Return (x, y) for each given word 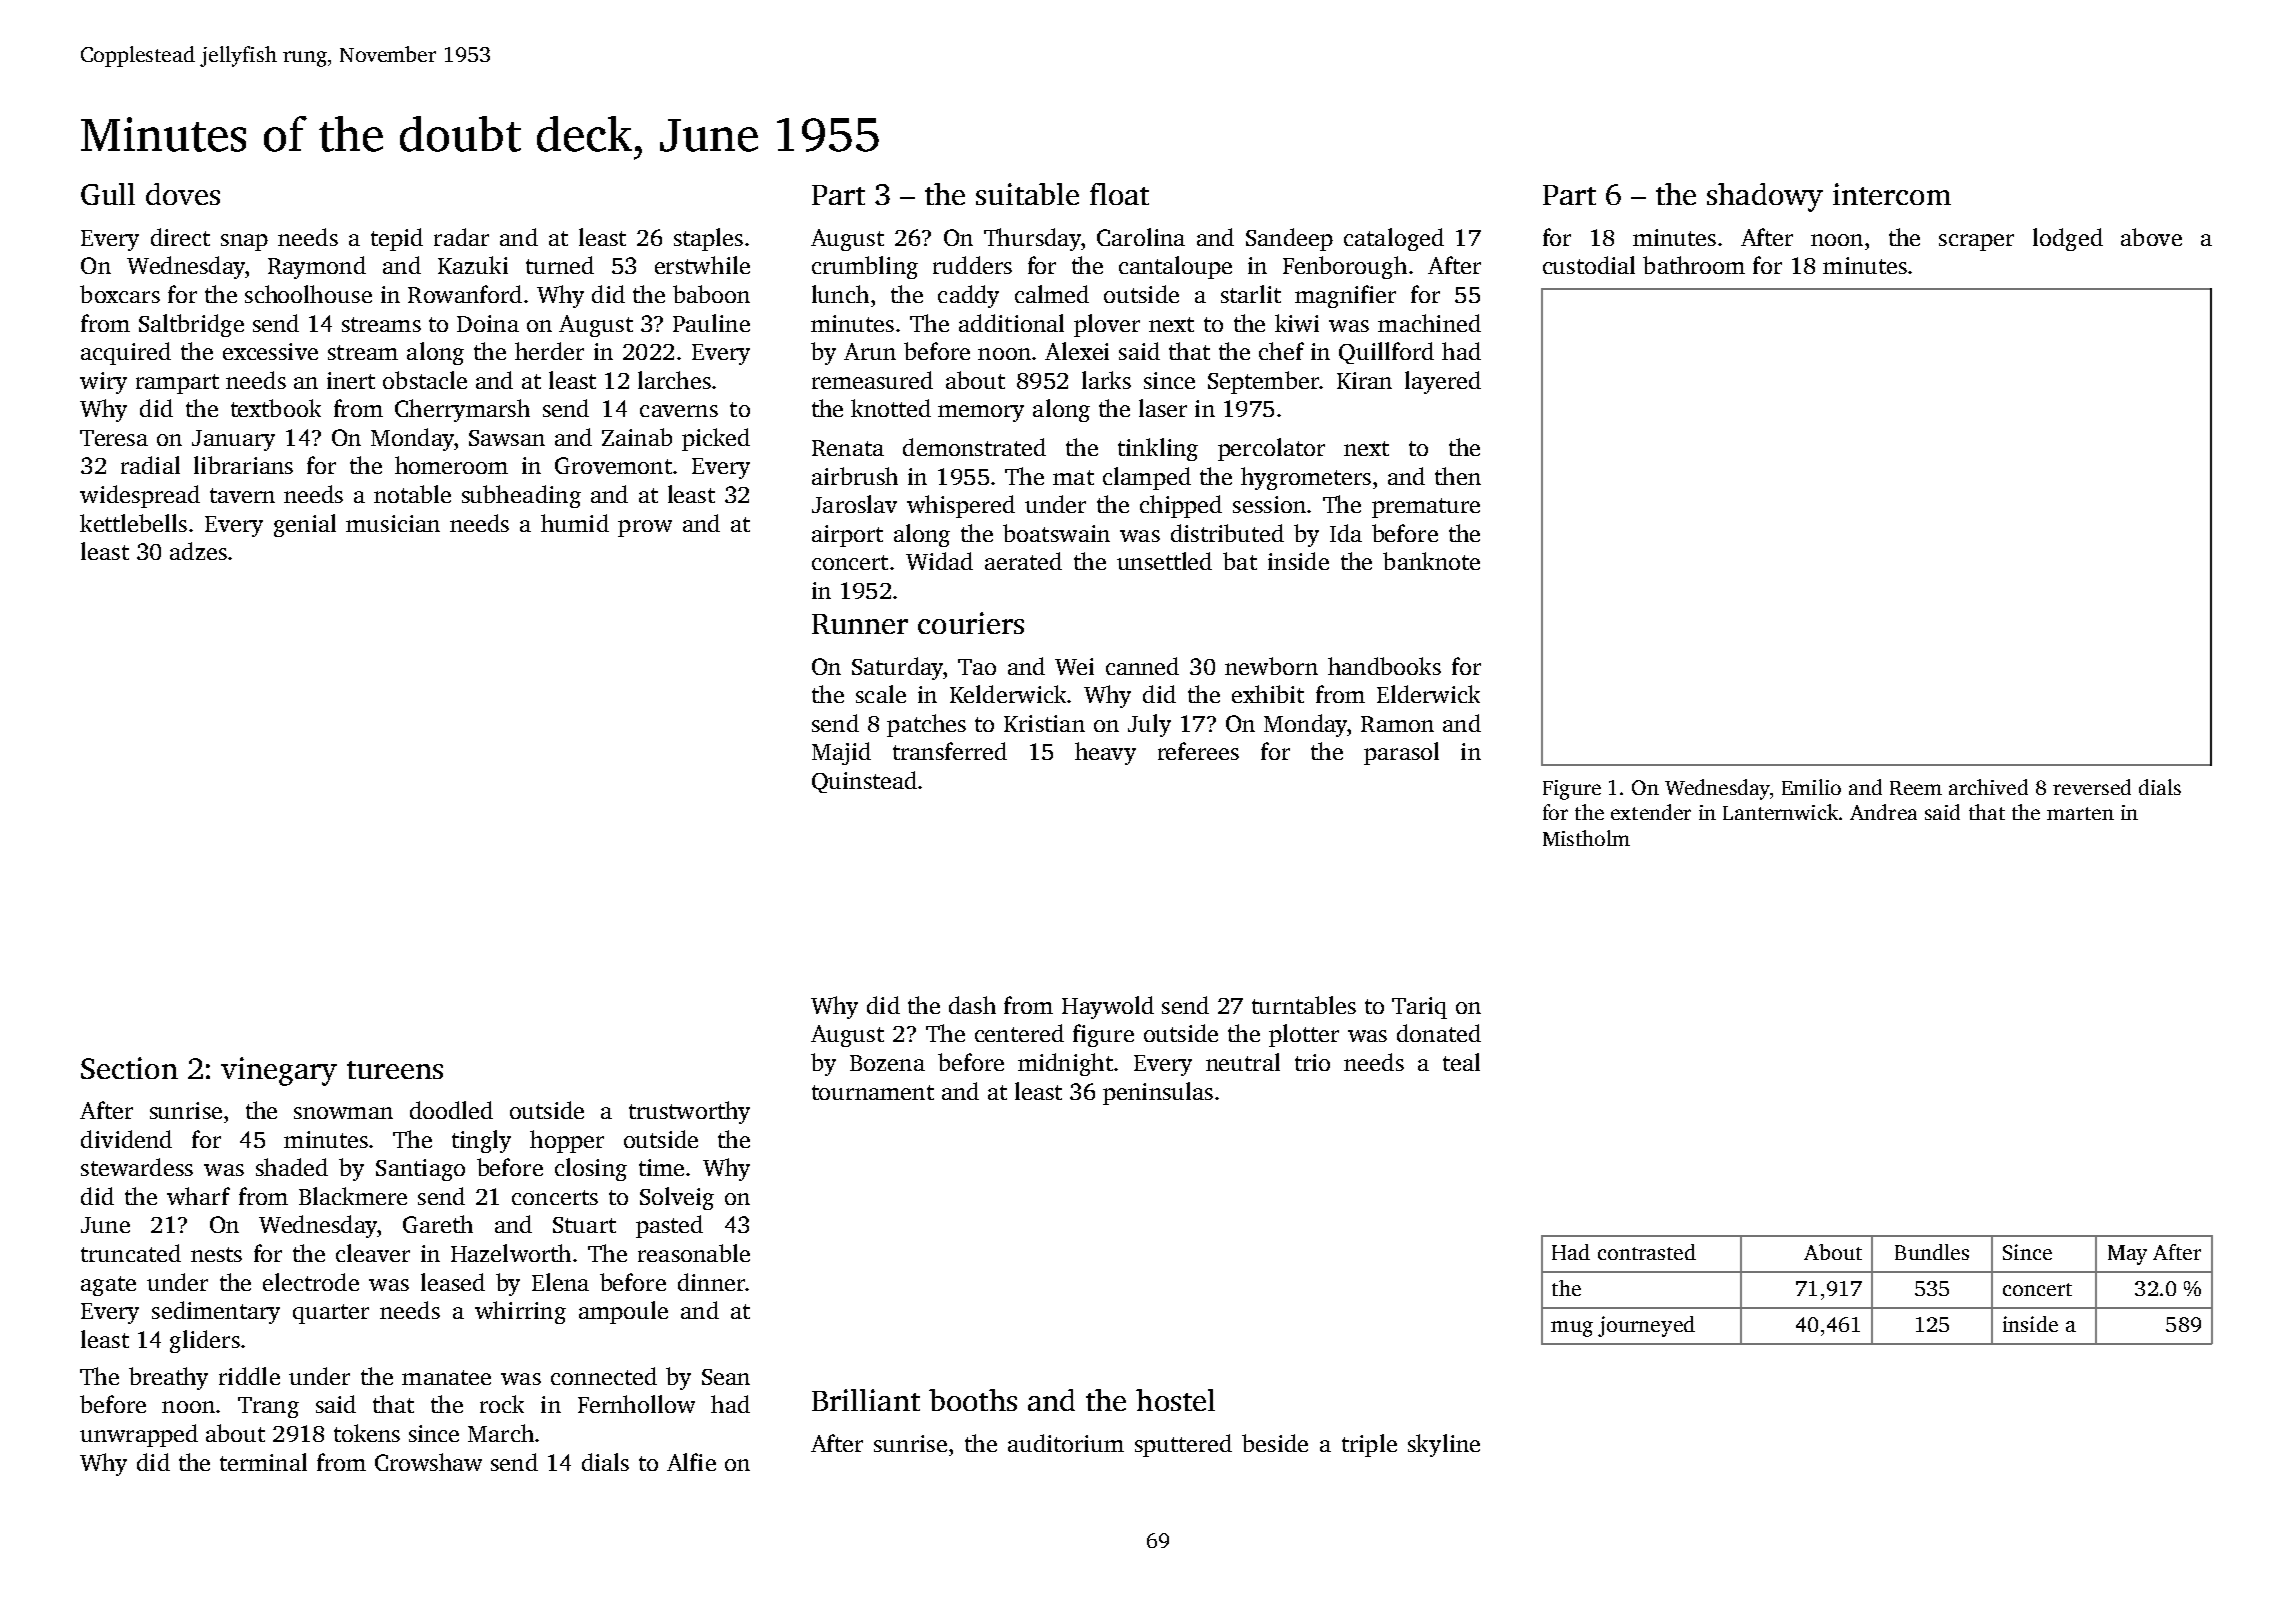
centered (1019, 1033)
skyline (1444, 1445)
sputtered (1183, 1445)
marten (2080, 813)
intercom (1892, 194)
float (1119, 194)
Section (129, 1068)
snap (244, 242)
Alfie (691, 1462)
